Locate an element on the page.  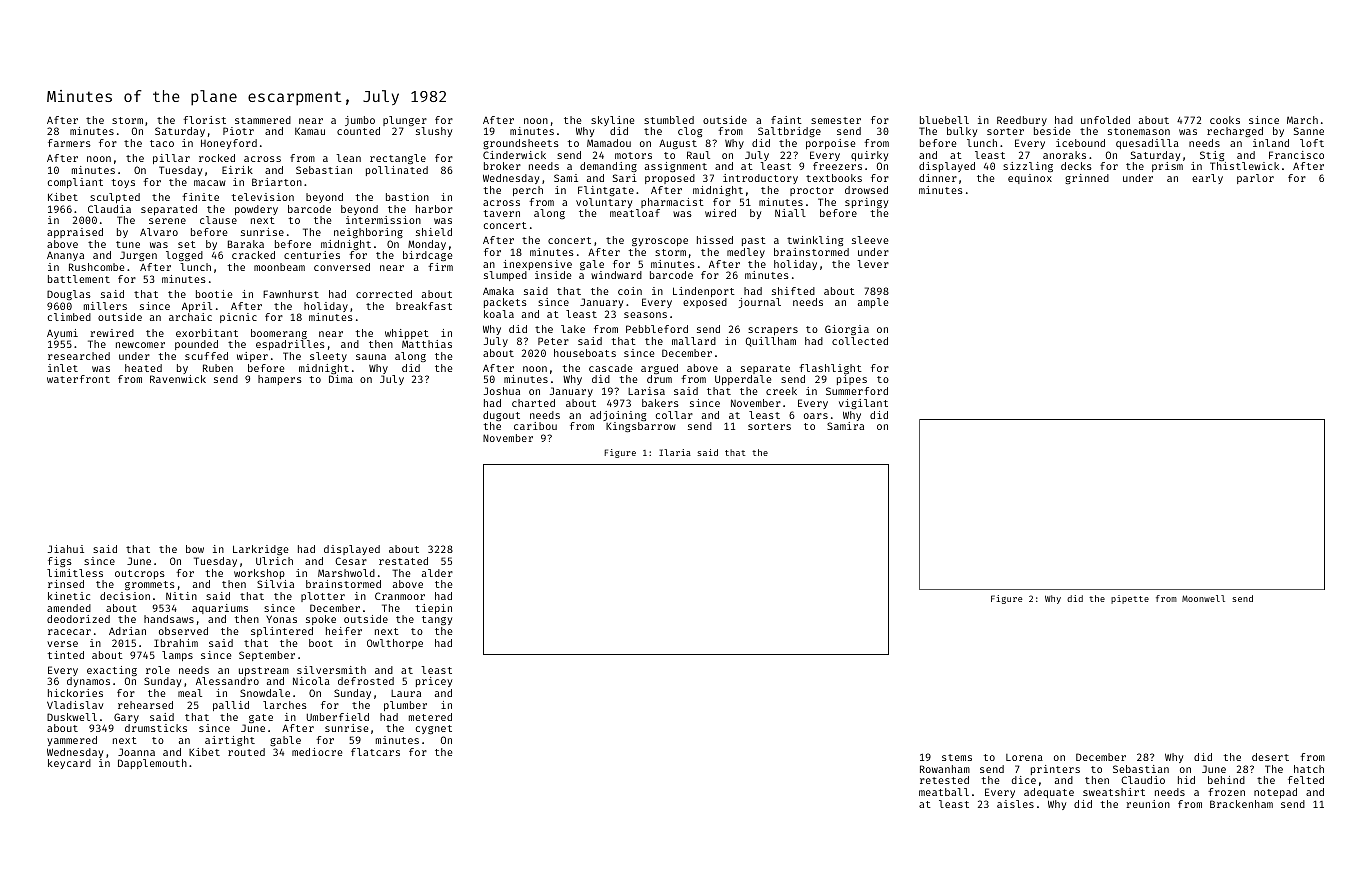
tangy is located at coordinates (437, 620).
